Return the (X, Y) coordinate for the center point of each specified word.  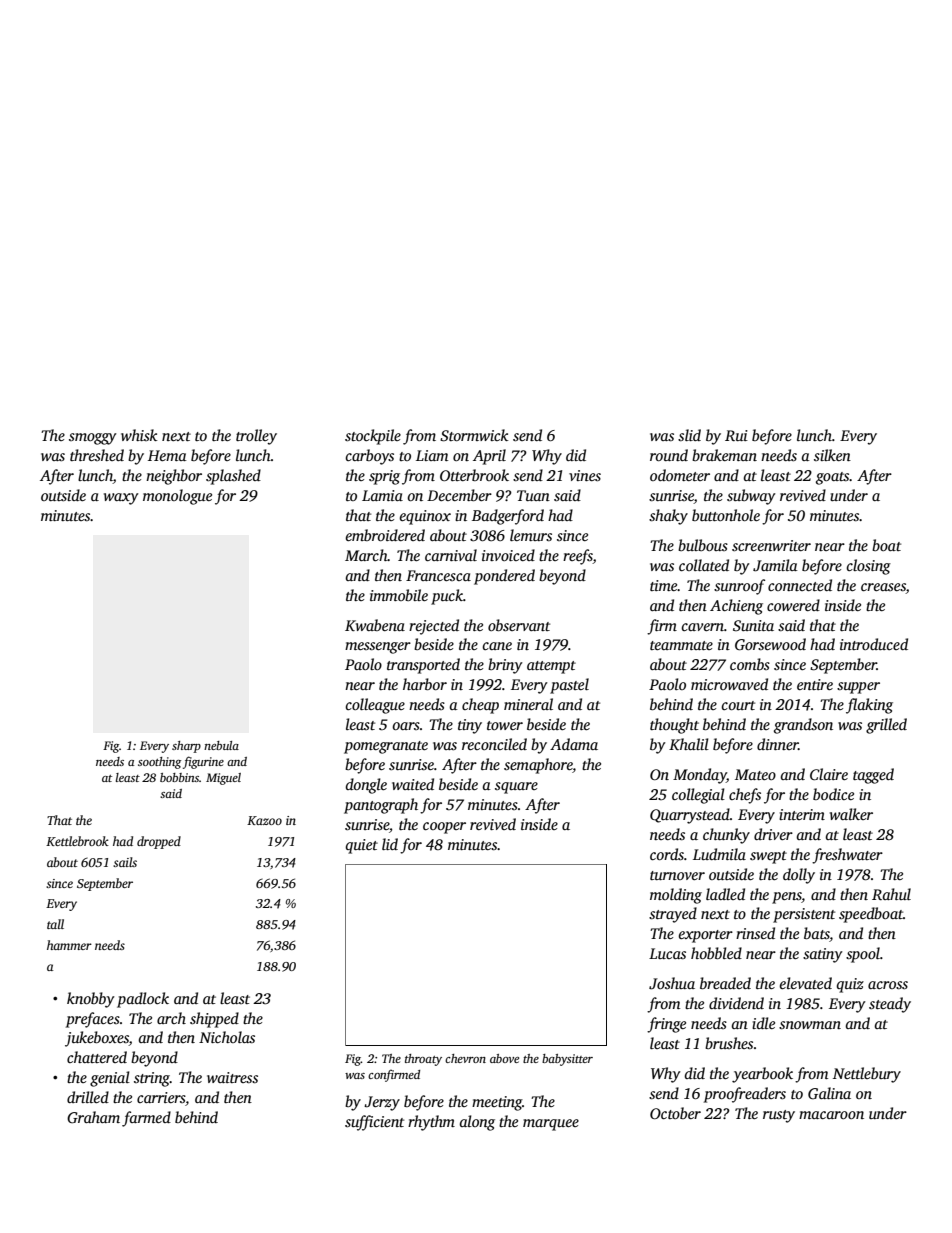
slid (689, 435)
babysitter (567, 1060)
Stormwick (474, 435)
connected (800, 585)
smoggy (93, 439)
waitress (232, 1077)
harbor (425, 684)
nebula (221, 745)
